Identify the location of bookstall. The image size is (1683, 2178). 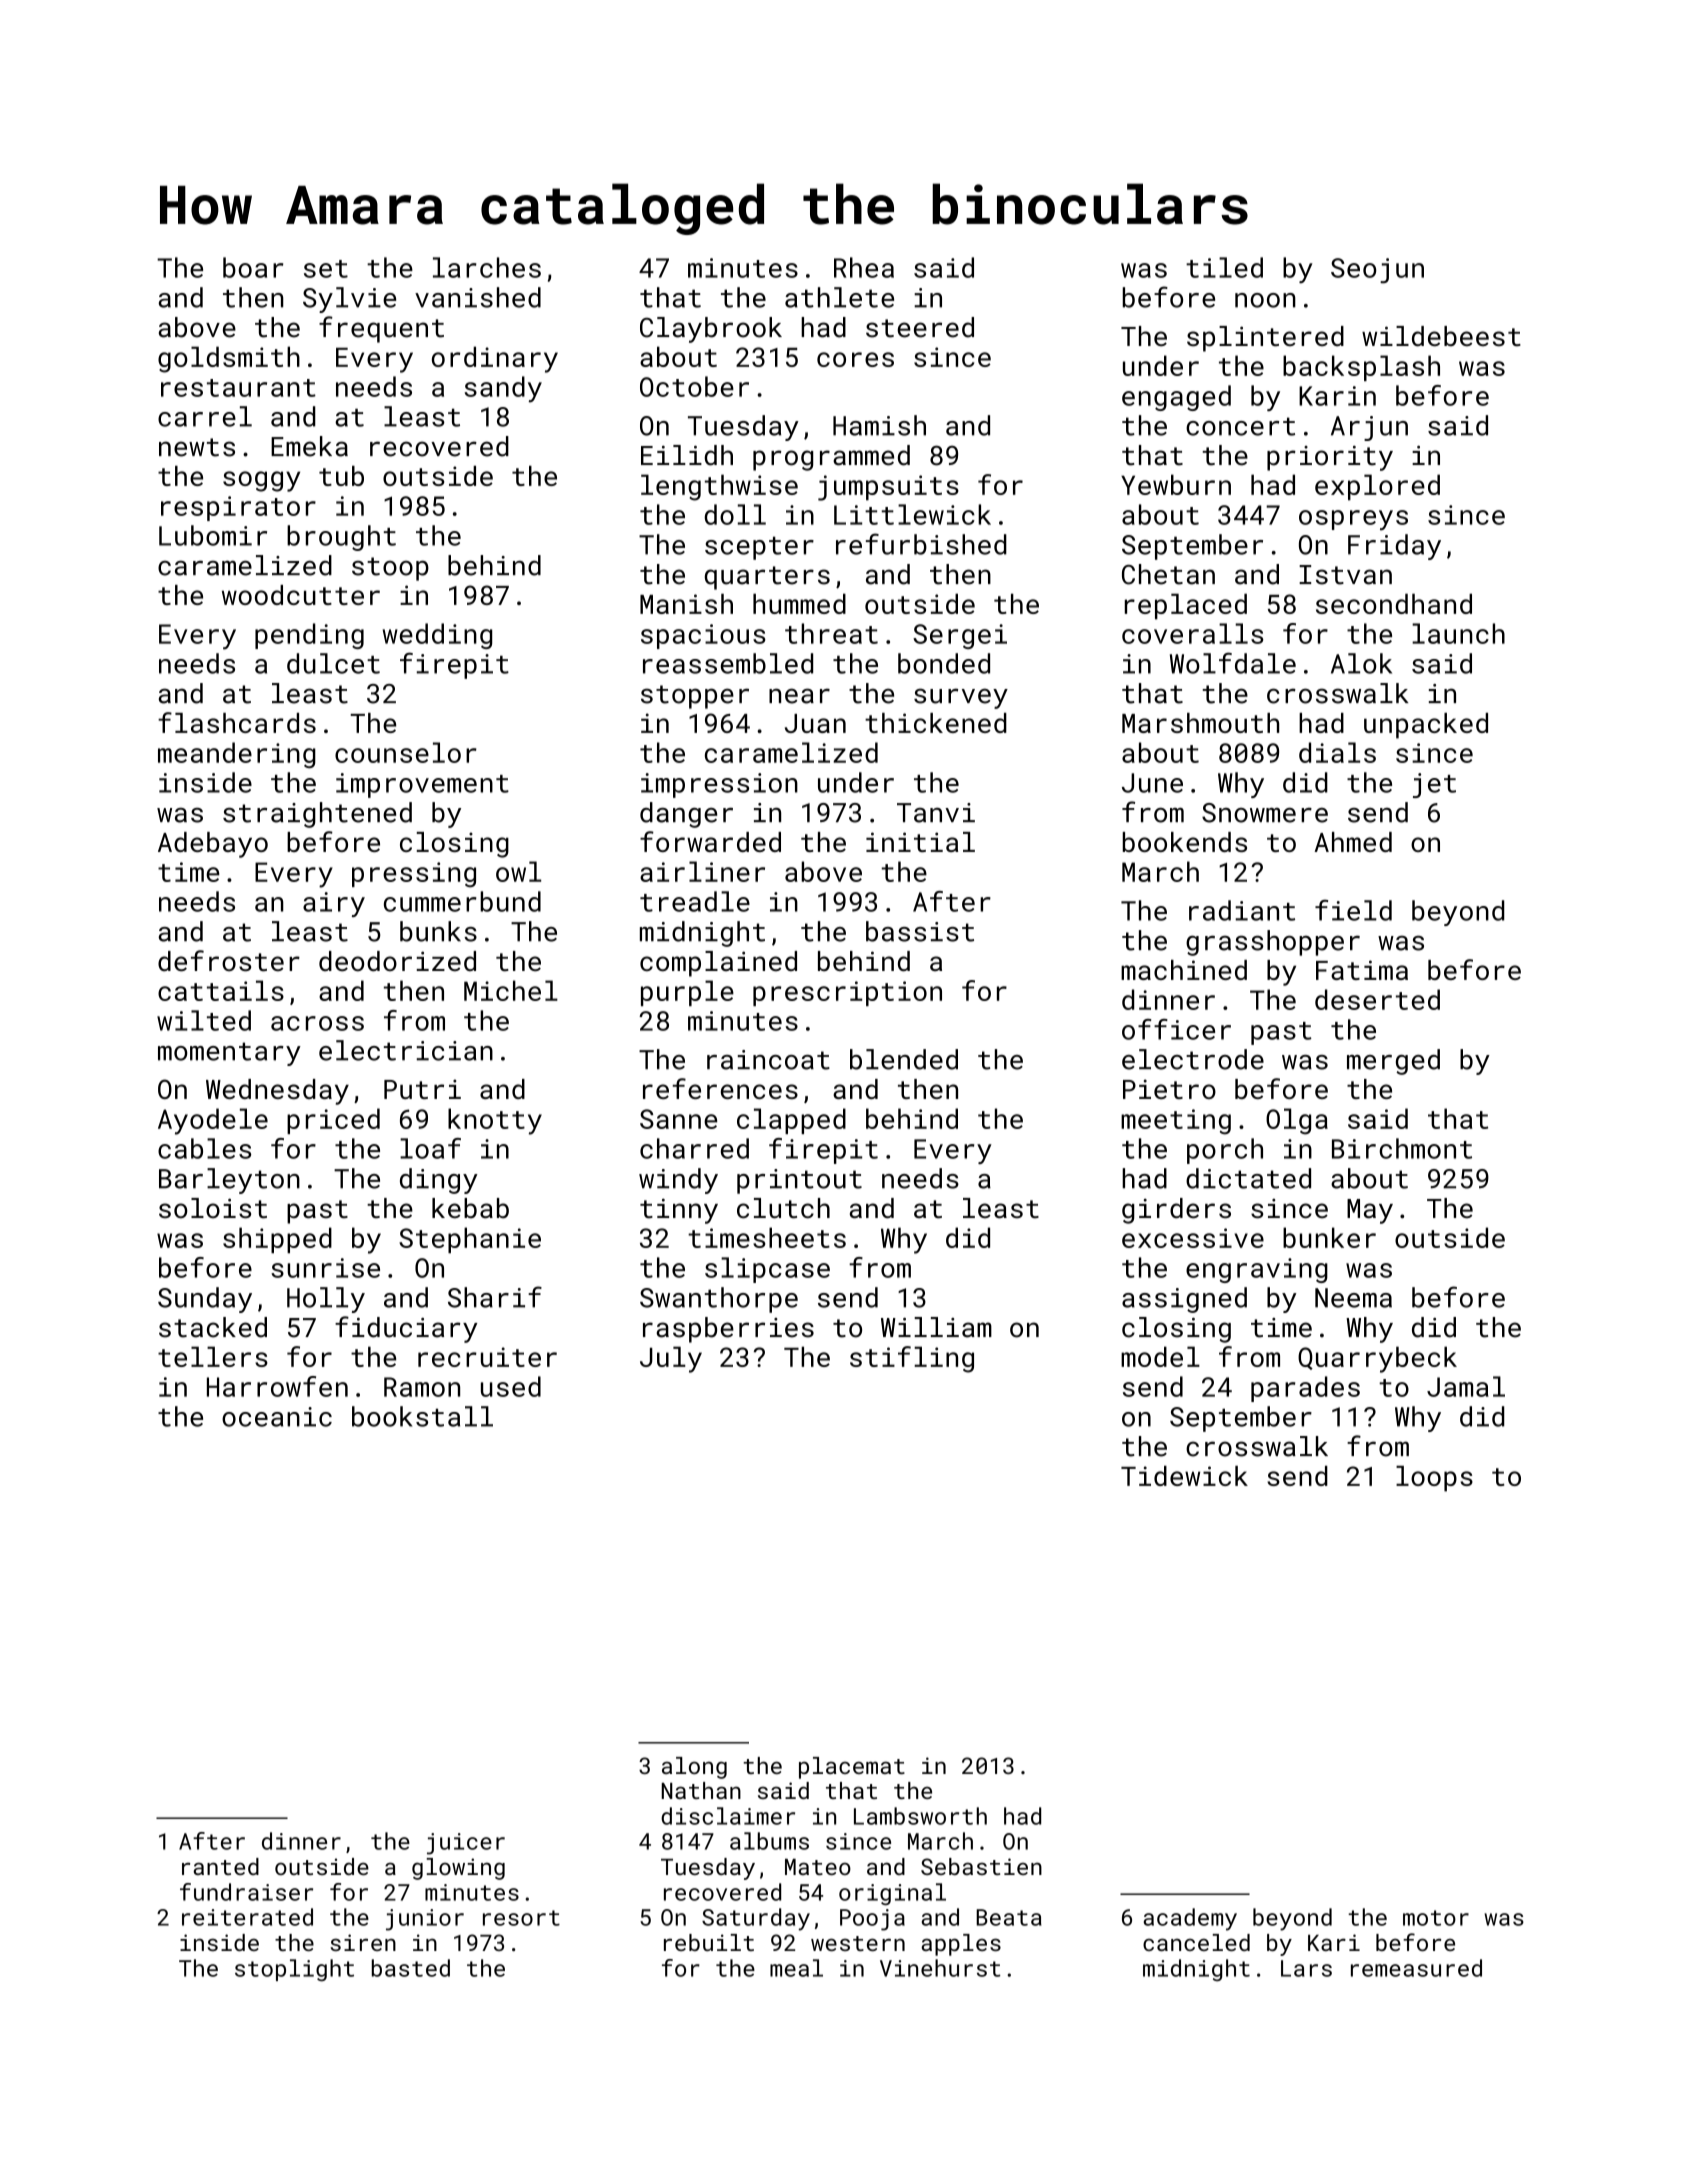
(422, 1416).
